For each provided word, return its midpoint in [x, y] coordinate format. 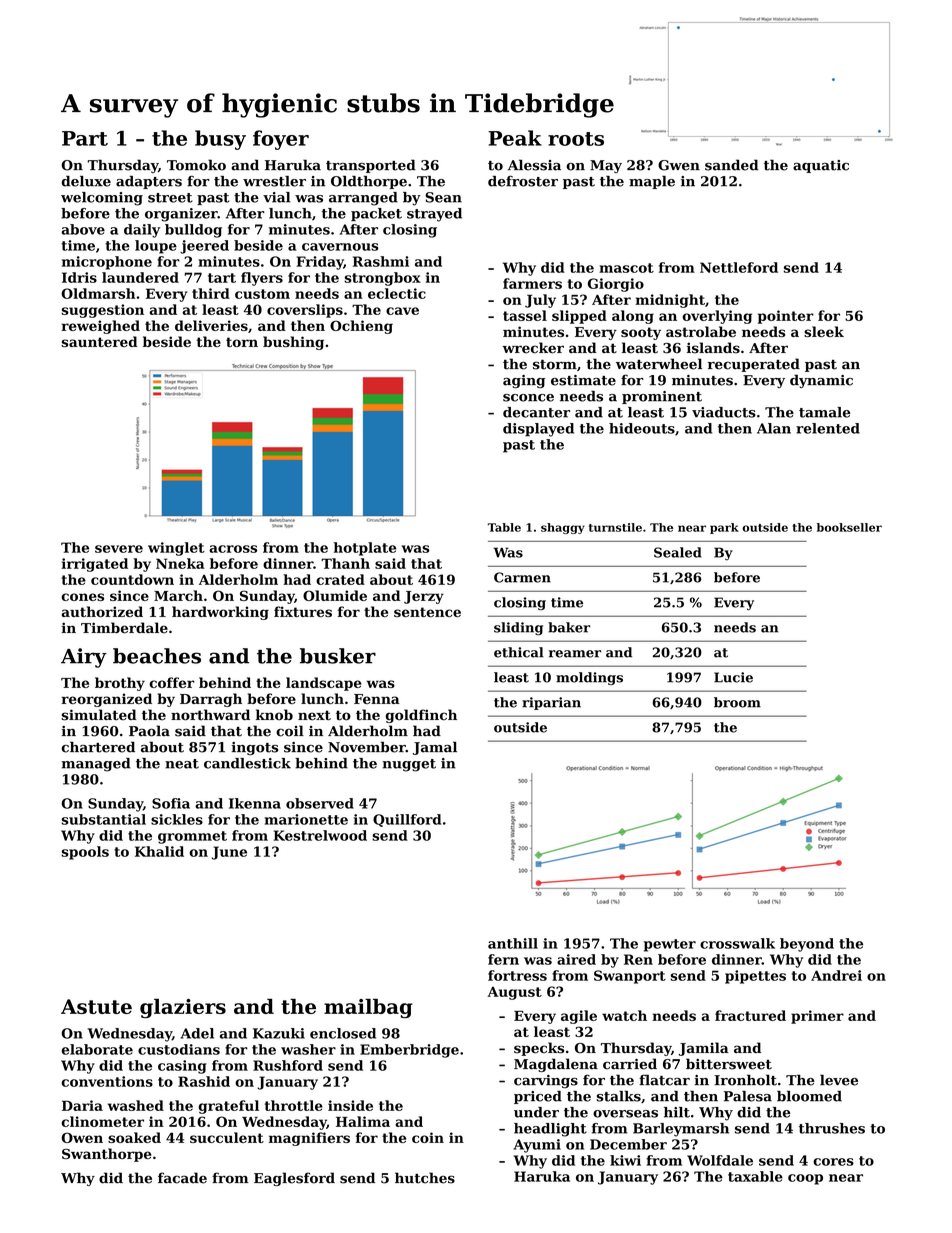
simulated [99, 715]
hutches [425, 1178]
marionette [306, 819]
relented [828, 428]
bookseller [849, 527]
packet [376, 214]
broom [737, 702]
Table [504, 527]
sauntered [99, 341]
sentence [427, 612]
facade [182, 1178]
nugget [409, 765]
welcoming [102, 199]
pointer [786, 317]
